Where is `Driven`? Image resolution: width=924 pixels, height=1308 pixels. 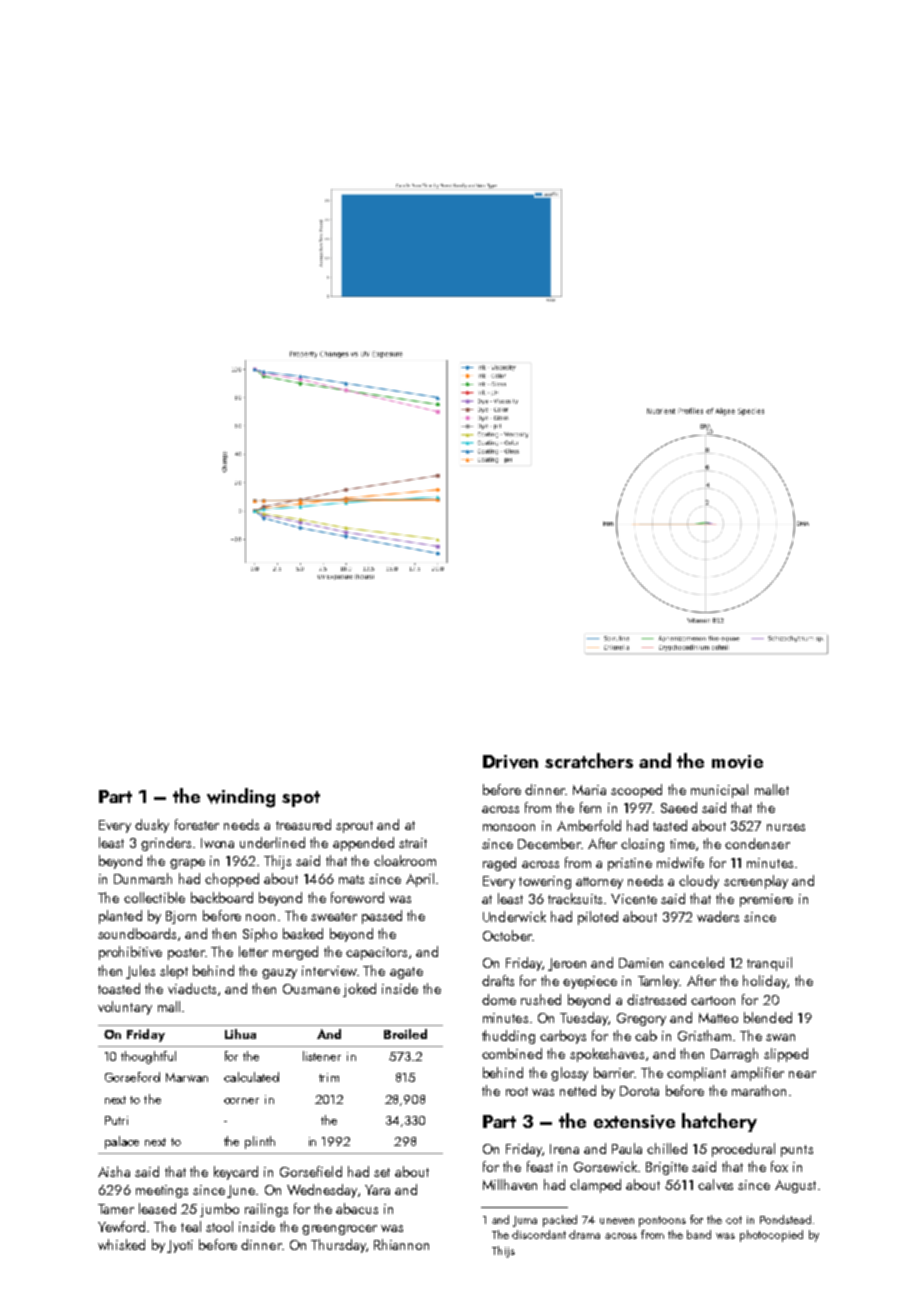
Driven is located at coordinates (510, 762).
